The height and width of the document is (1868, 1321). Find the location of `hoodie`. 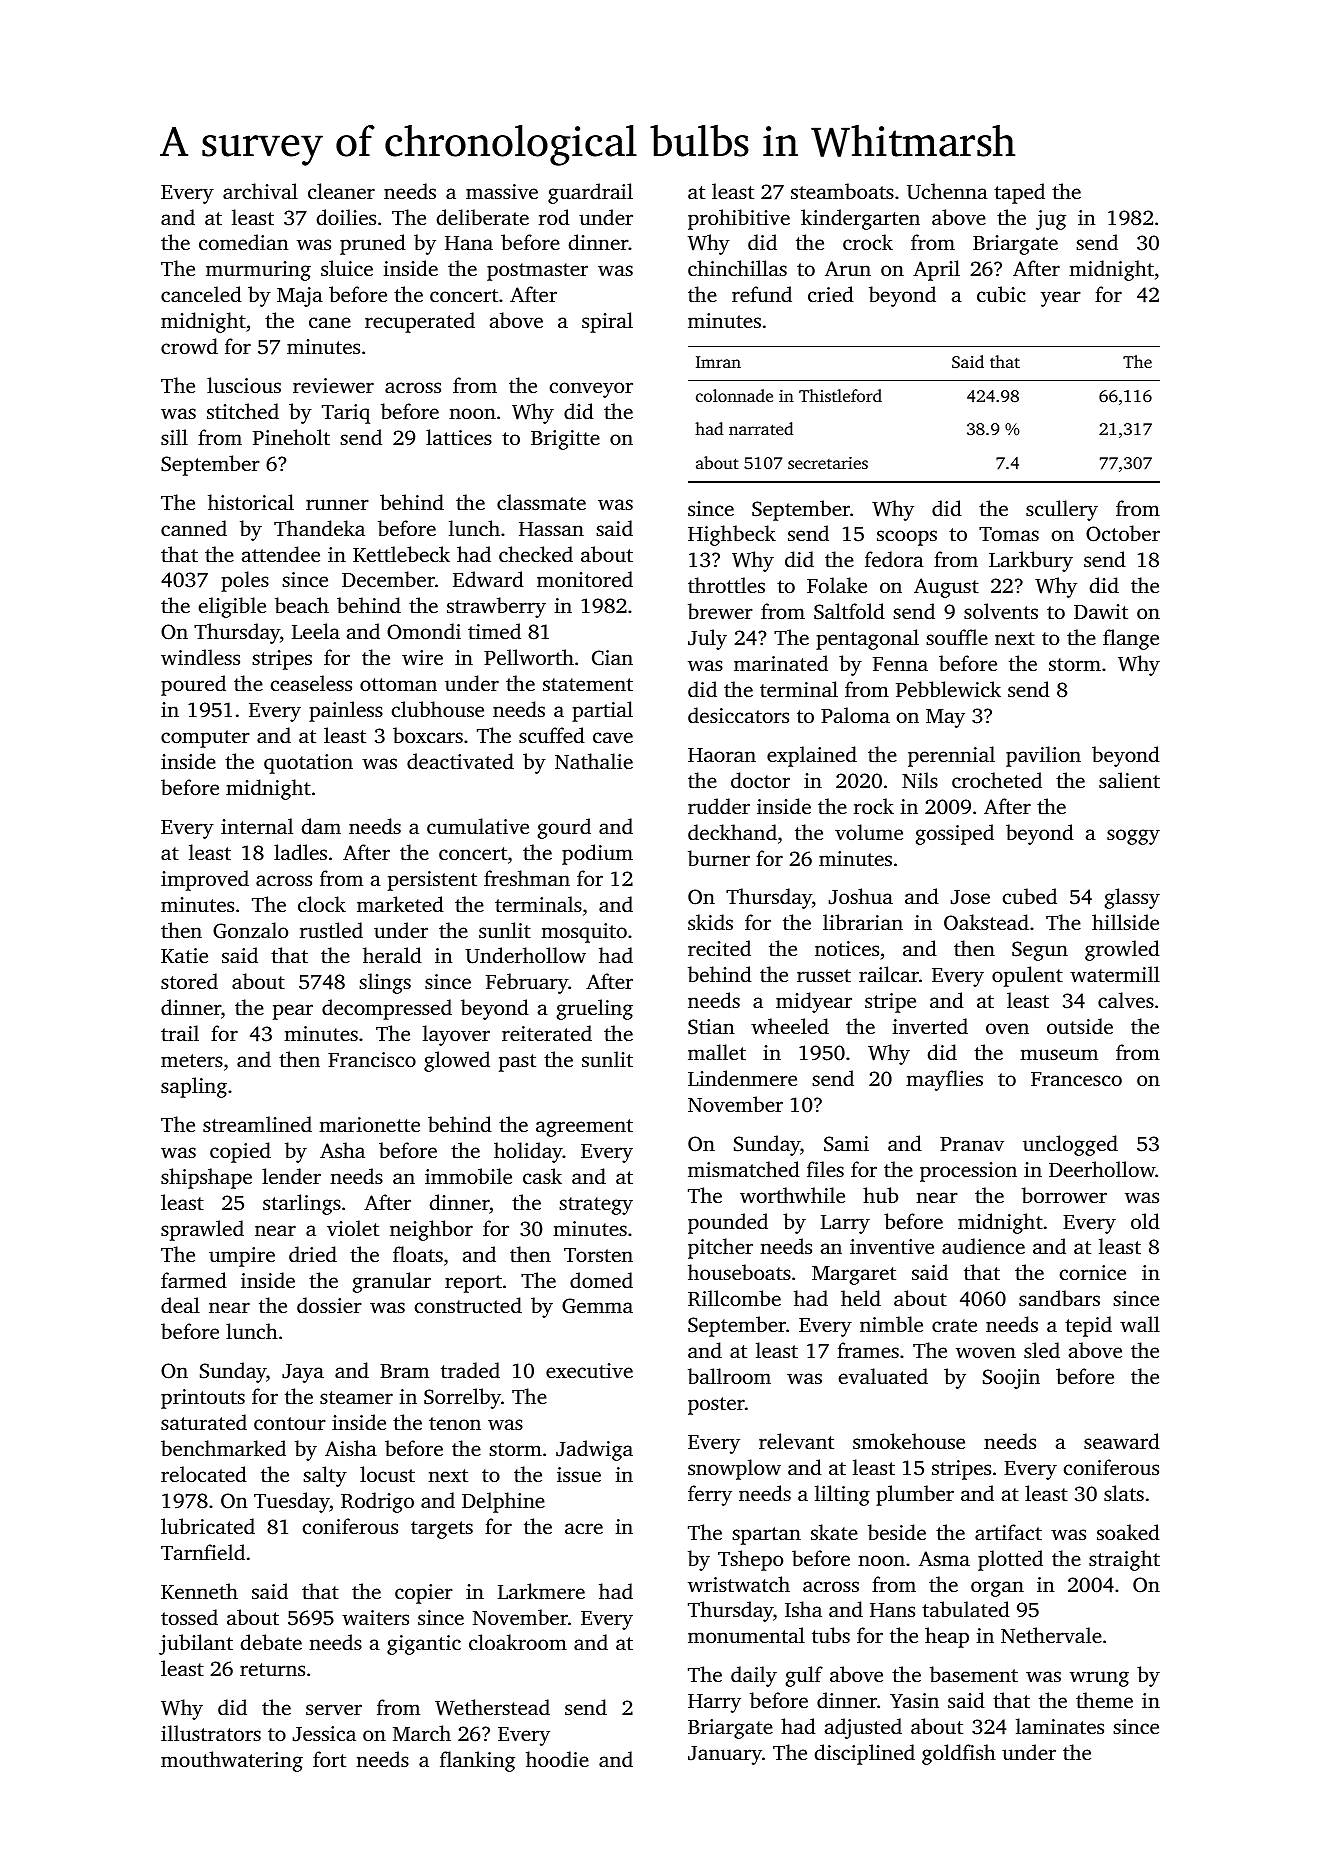

hoodie is located at coordinates (557, 1759).
